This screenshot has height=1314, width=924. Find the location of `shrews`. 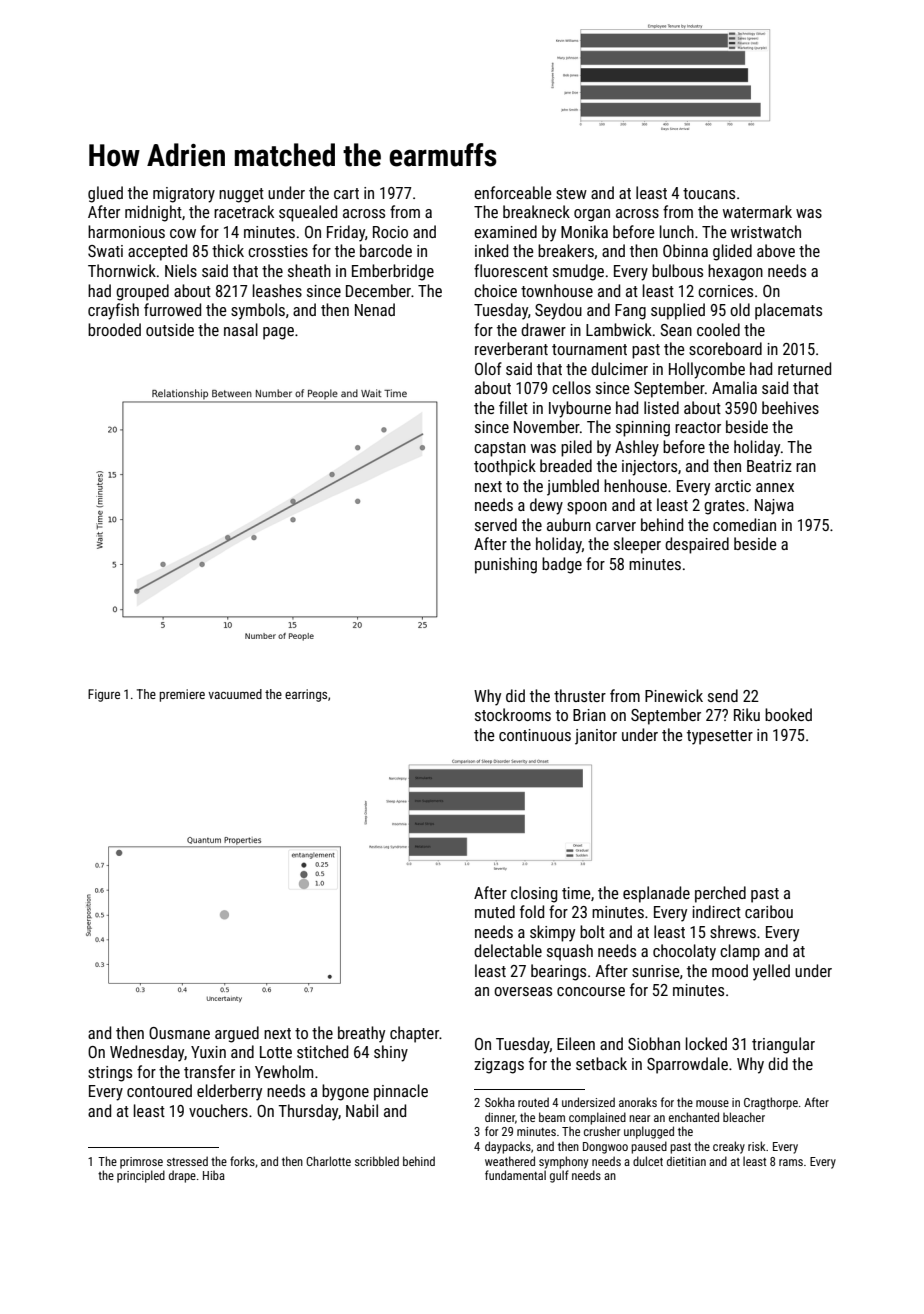

shrews is located at coordinates (733, 931).
